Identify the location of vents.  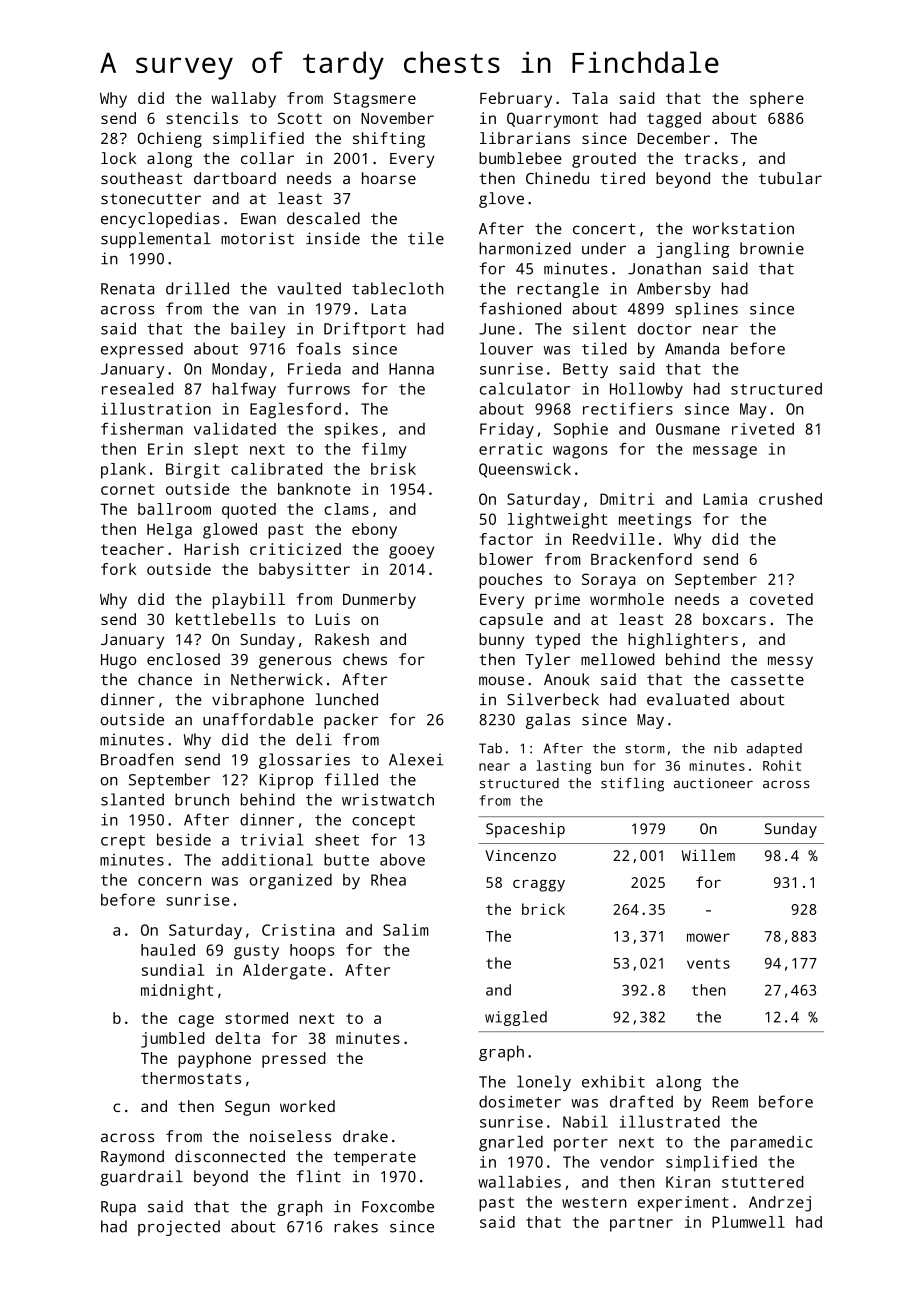
(708, 963).
